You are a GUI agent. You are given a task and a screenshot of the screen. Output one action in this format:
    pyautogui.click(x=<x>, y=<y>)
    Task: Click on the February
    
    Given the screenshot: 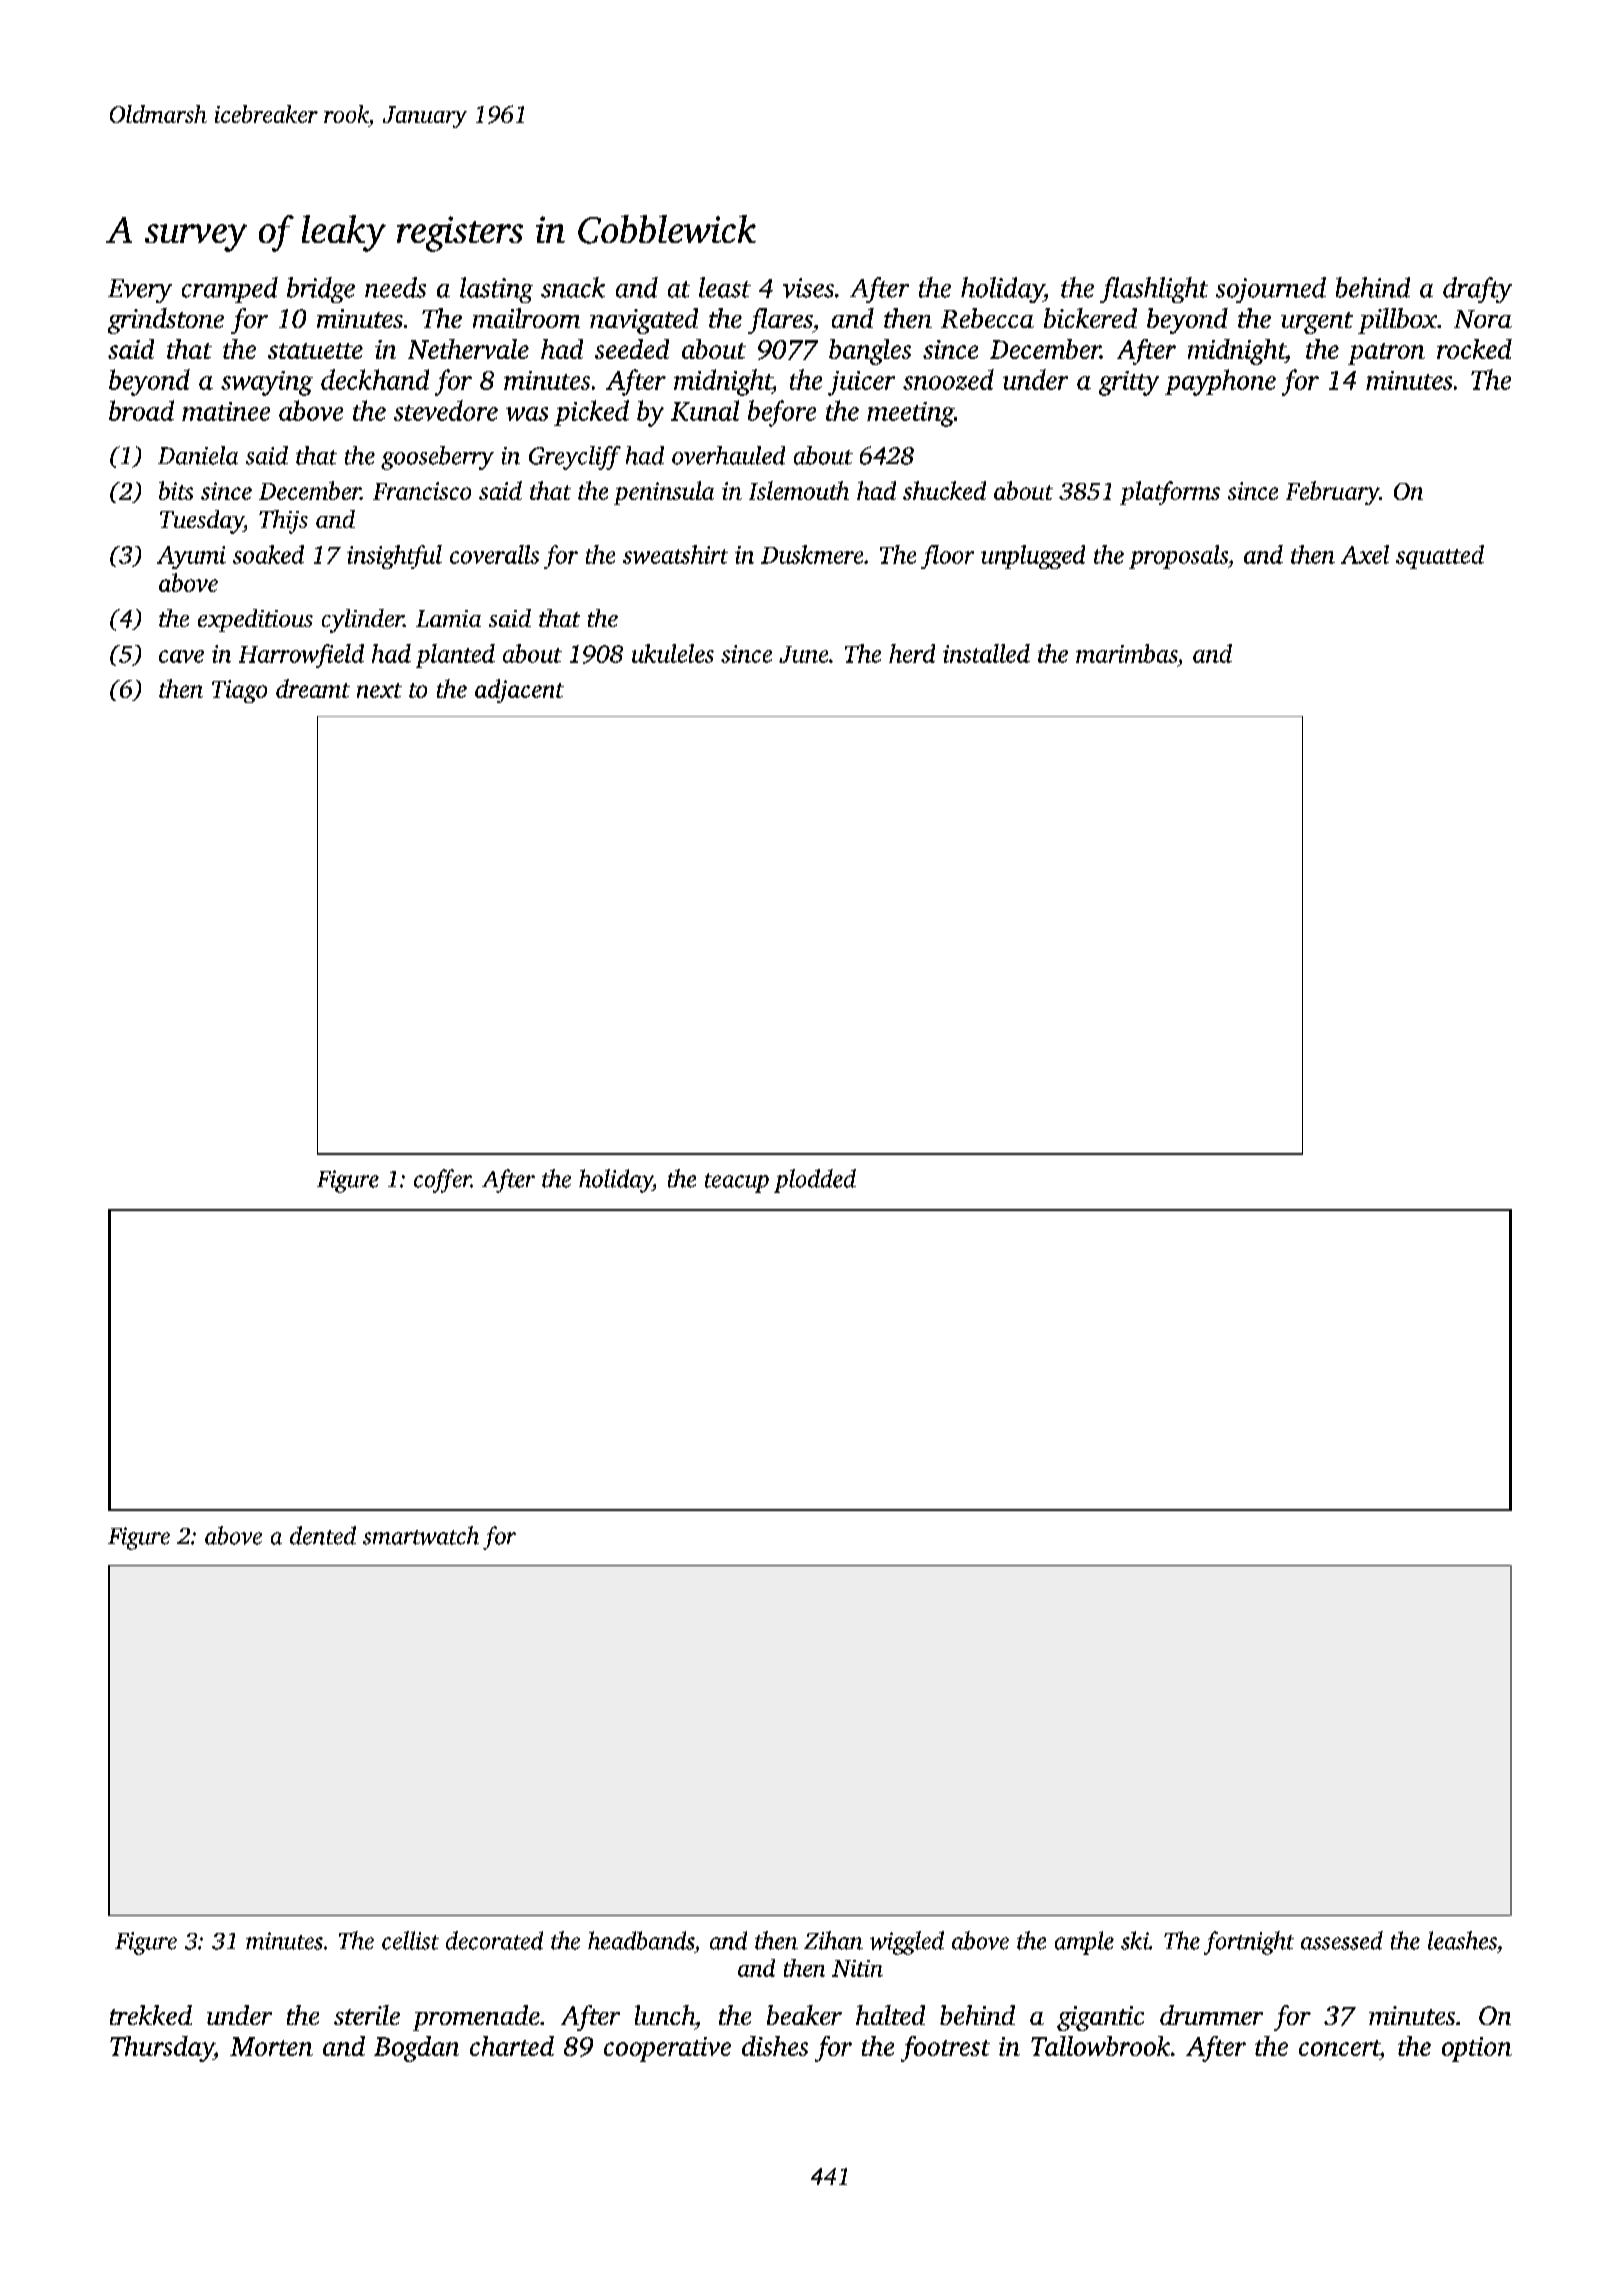 What is the action you would take?
    pyautogui.click(x=1332, y=493)
